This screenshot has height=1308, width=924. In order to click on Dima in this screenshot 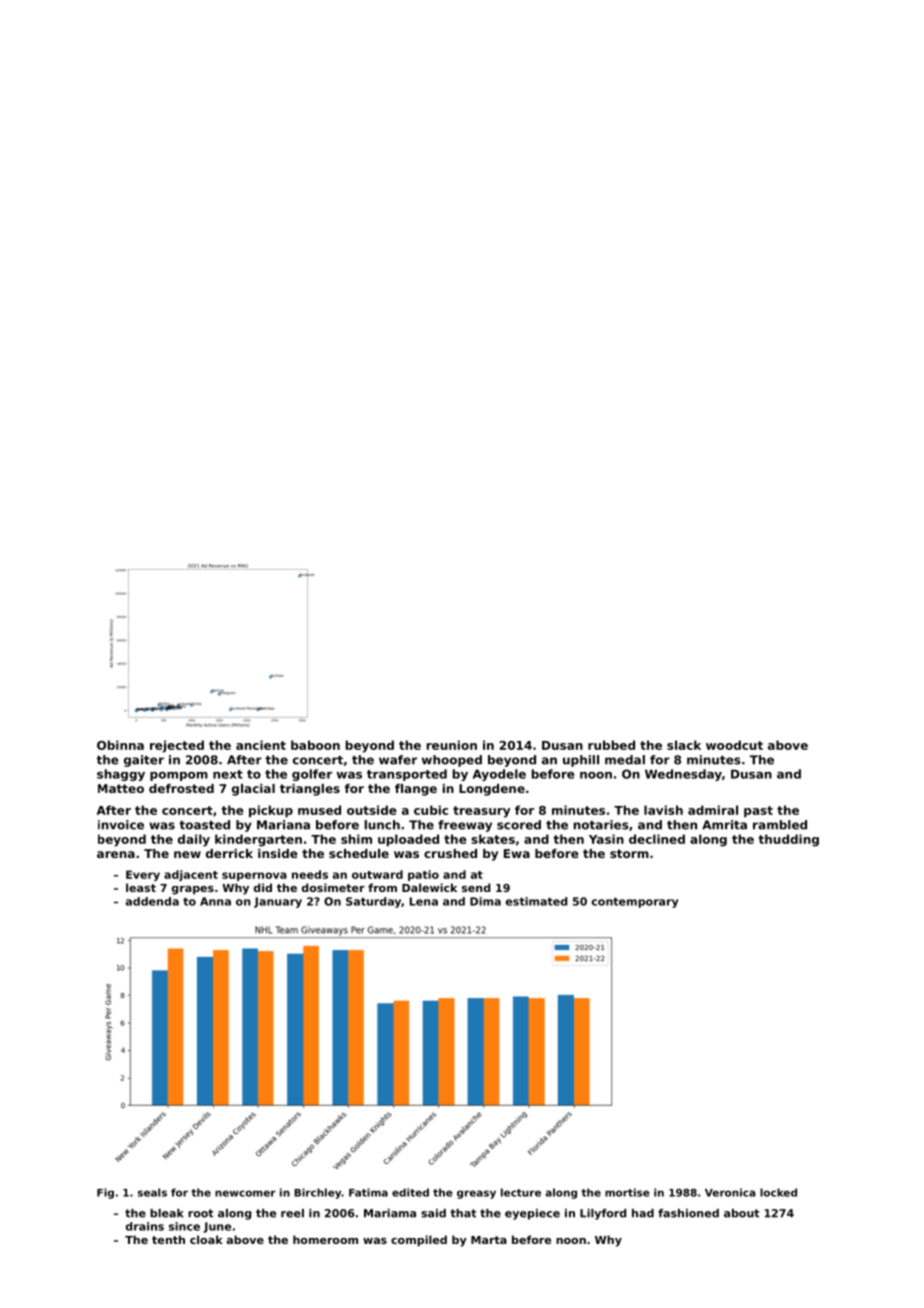, I will do `click(485, 901)`.
